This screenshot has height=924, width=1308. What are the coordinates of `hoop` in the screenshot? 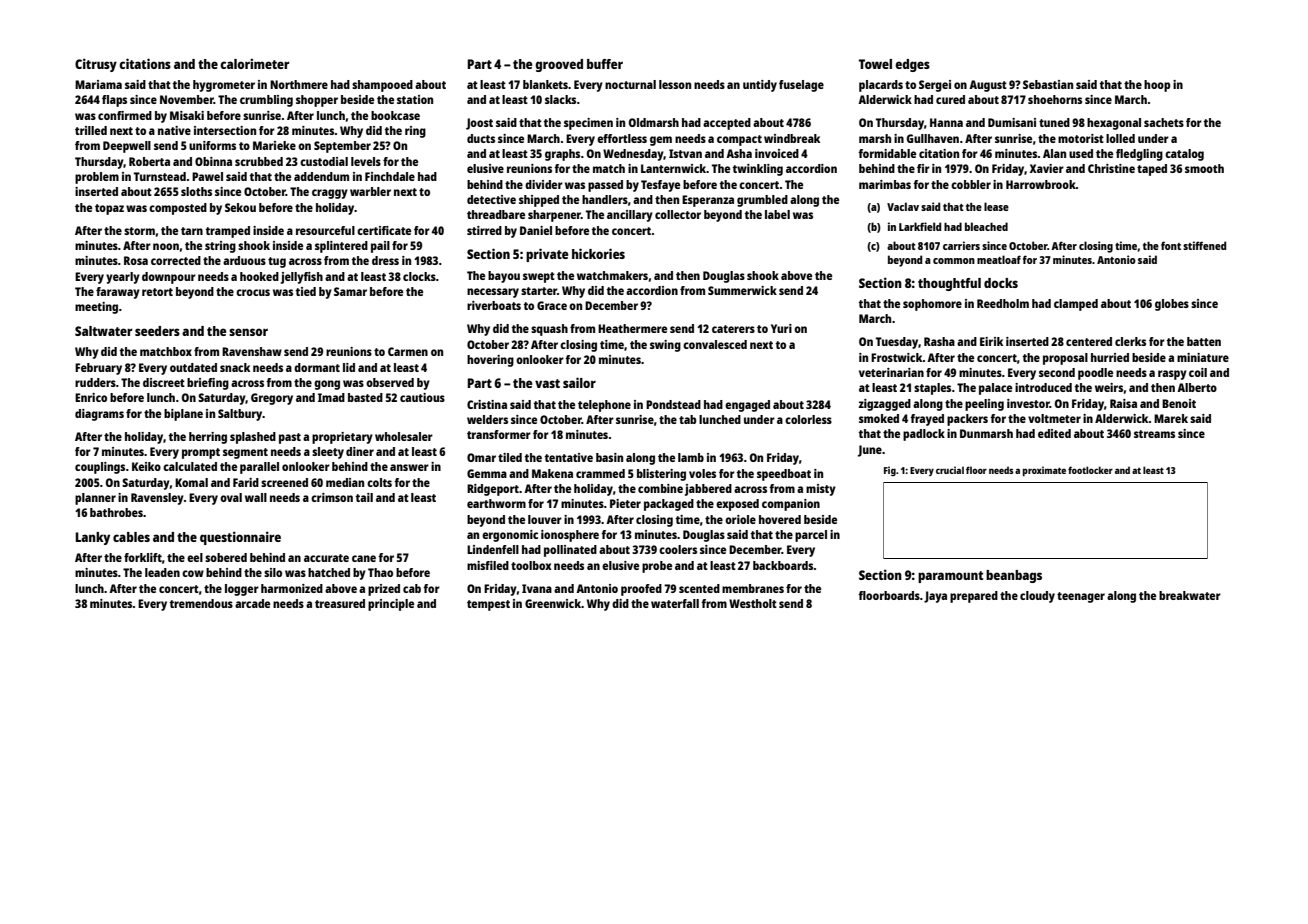 It's located at (1157, 86).
